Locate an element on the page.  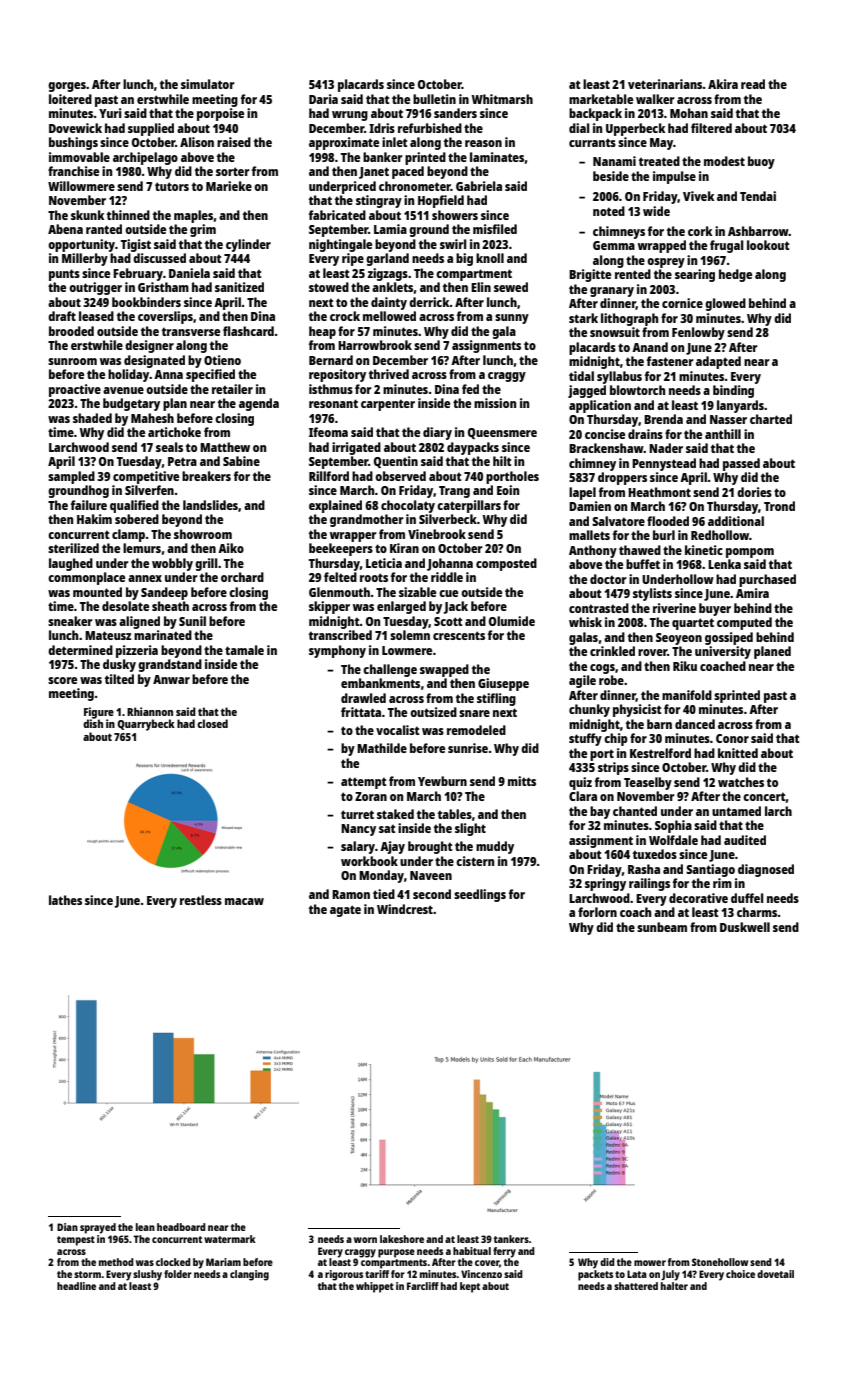
lakeshore is located at coordinates (402, 1239).
